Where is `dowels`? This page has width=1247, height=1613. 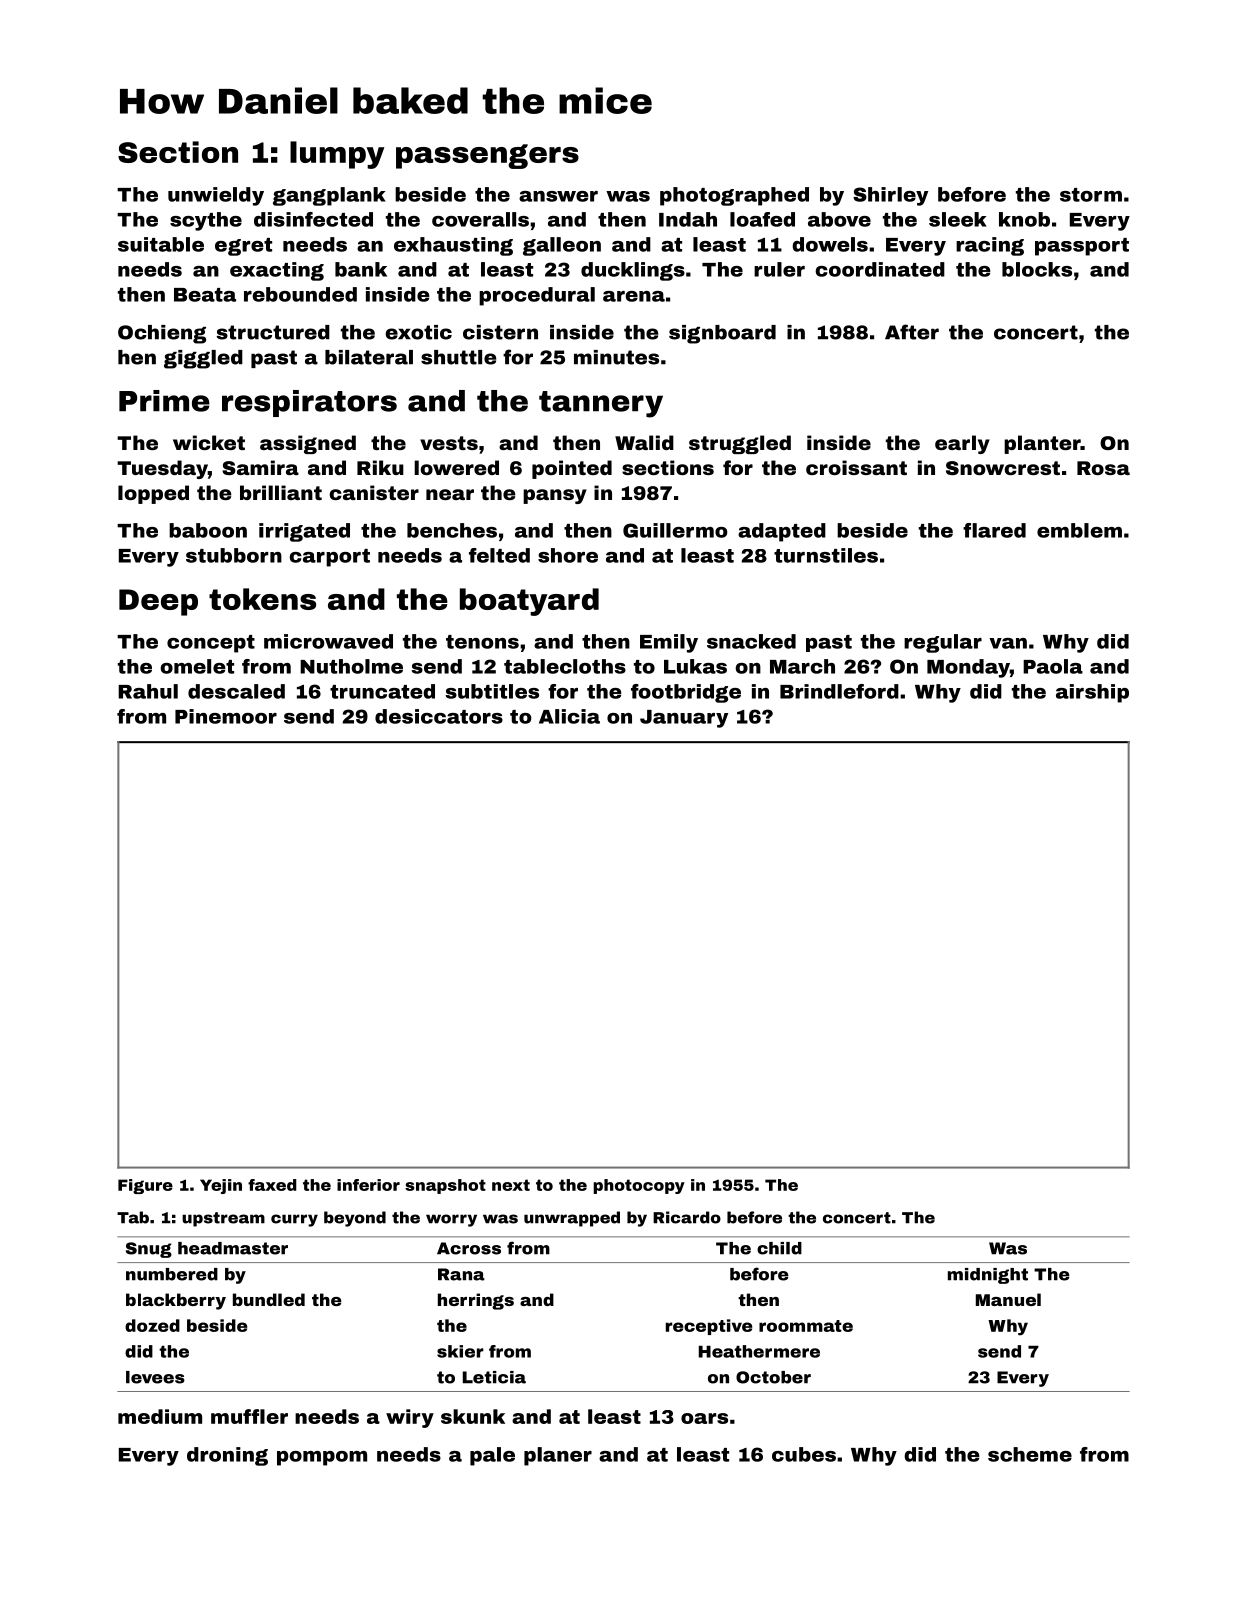
dowels is located at coordinates (830, 244).
